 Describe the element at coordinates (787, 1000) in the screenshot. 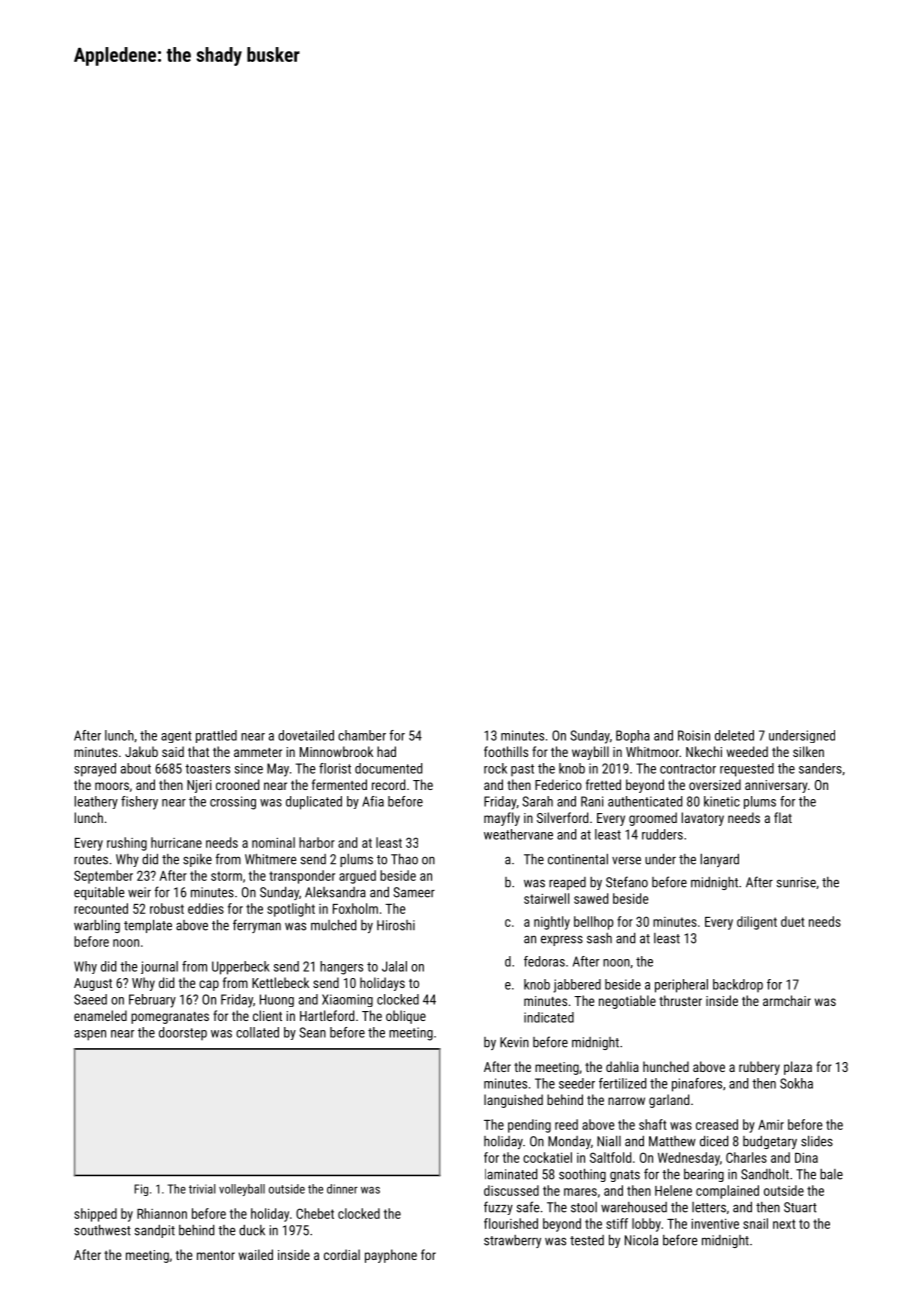

I see `armchair` at that location.
